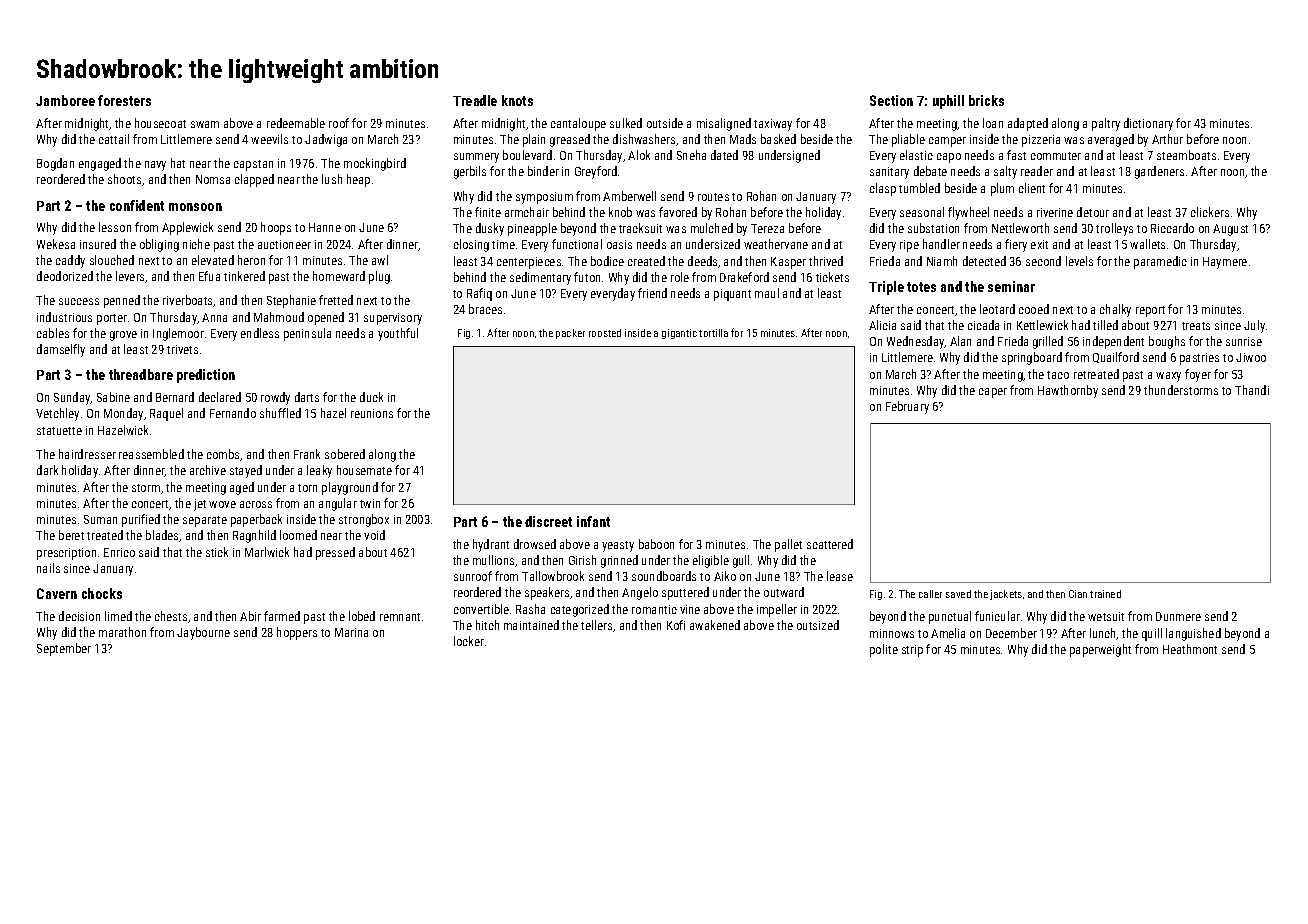 Image resolution: width=1308 pixels, height=924 pixels. Describe the element at coordinates (1150, 311) in the page. I see `report` at that location.
